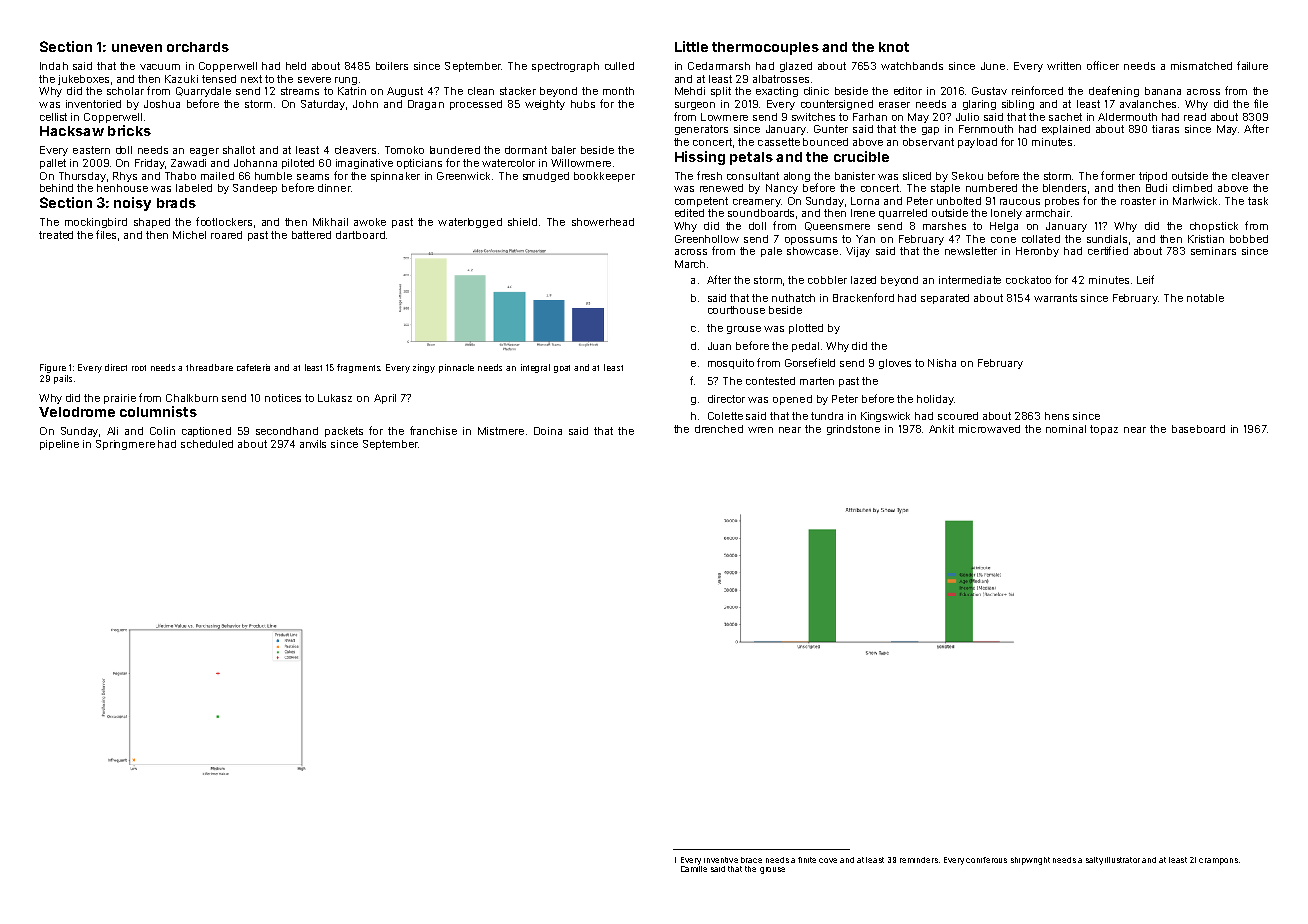 This screenshot has width=1308, height=924. Describe the element at coordinates (501, 431) in the screenshot. I see `Mistmere` at that location.
